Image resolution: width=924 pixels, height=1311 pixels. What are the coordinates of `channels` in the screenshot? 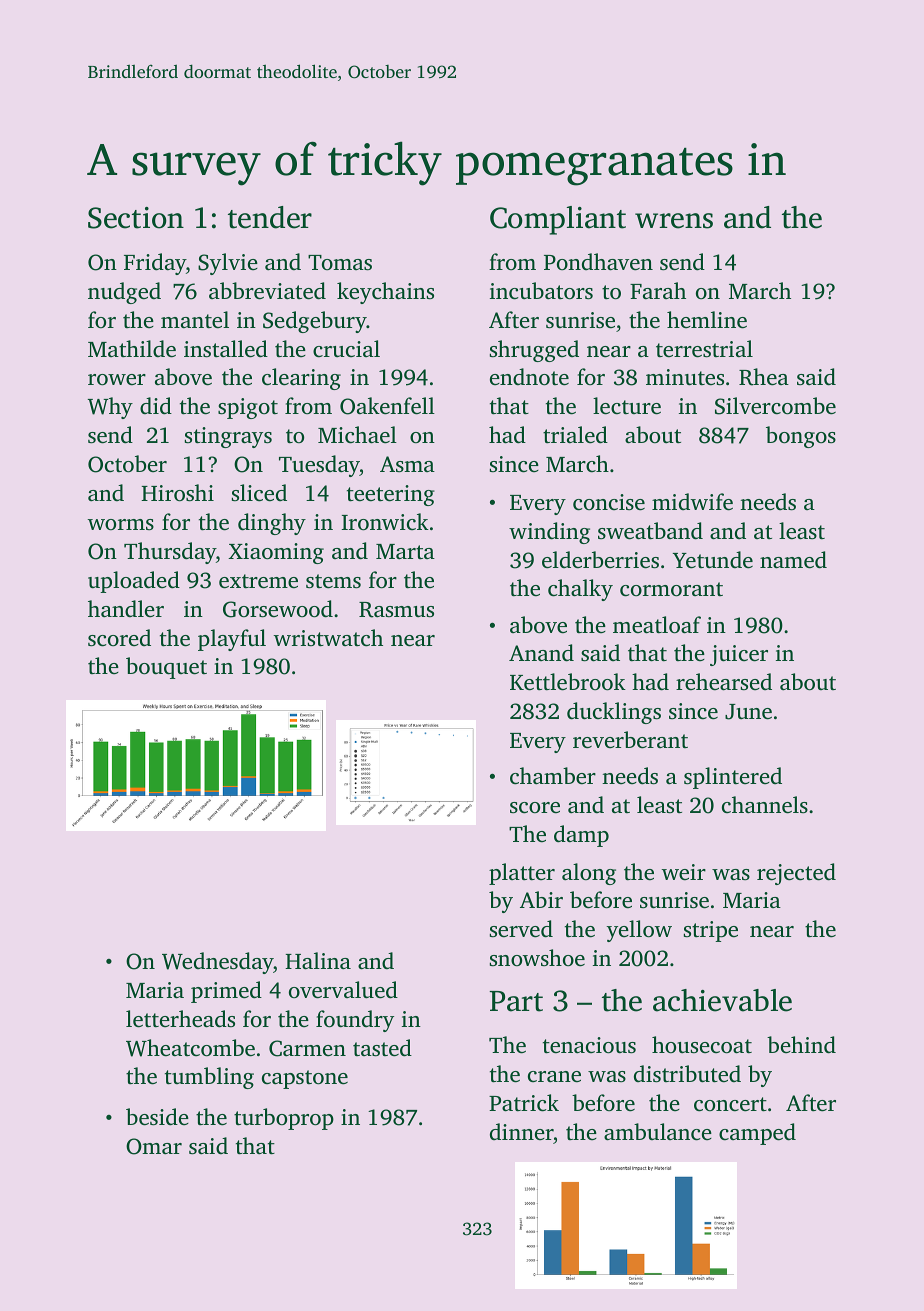 It's located at (765, 805).
